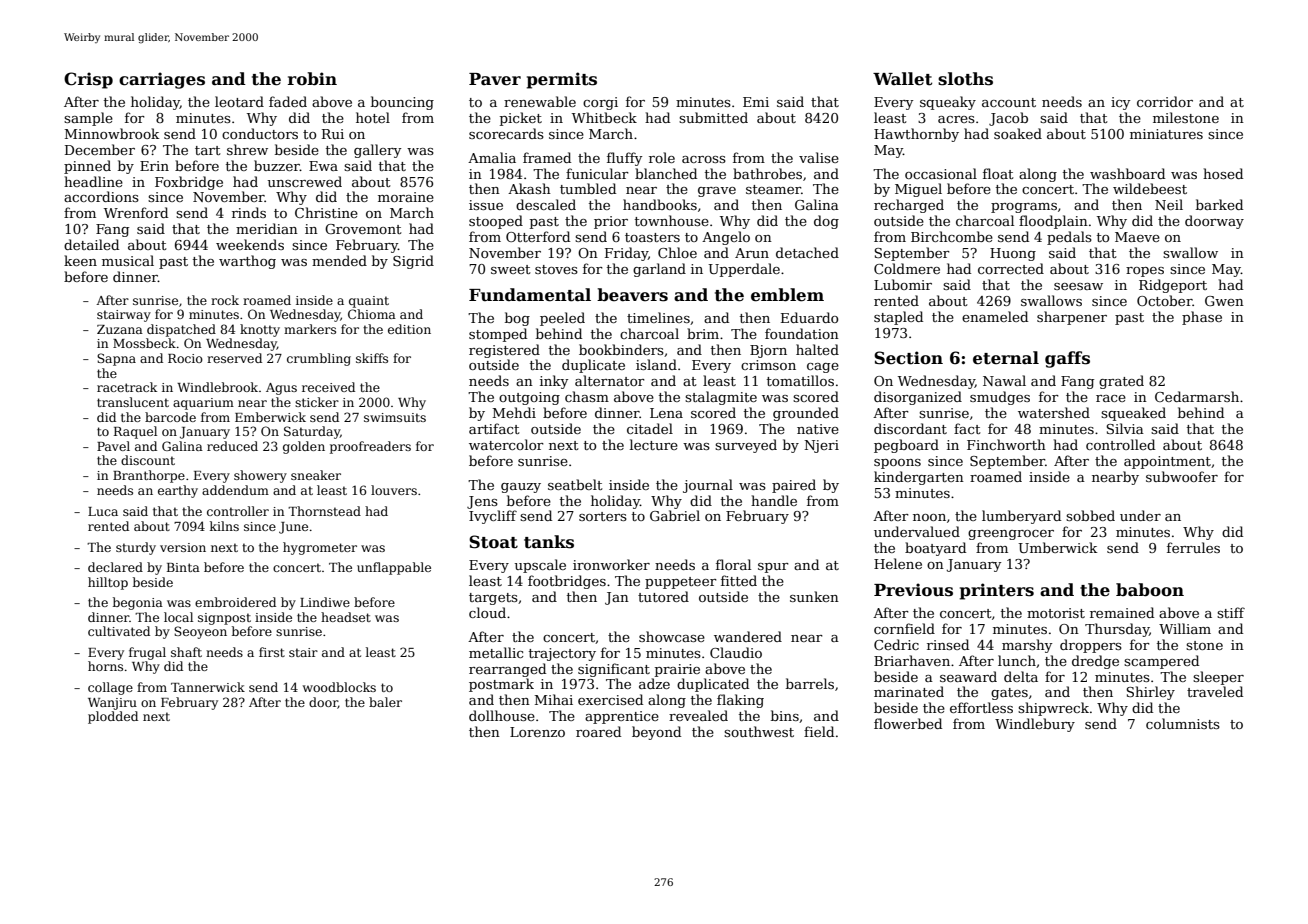 The height and width of the screenshot is (924, 1308). What do you see at coordinates (656, 364) in the screenshot?
I see `island` at bounding box center [656, 364].
